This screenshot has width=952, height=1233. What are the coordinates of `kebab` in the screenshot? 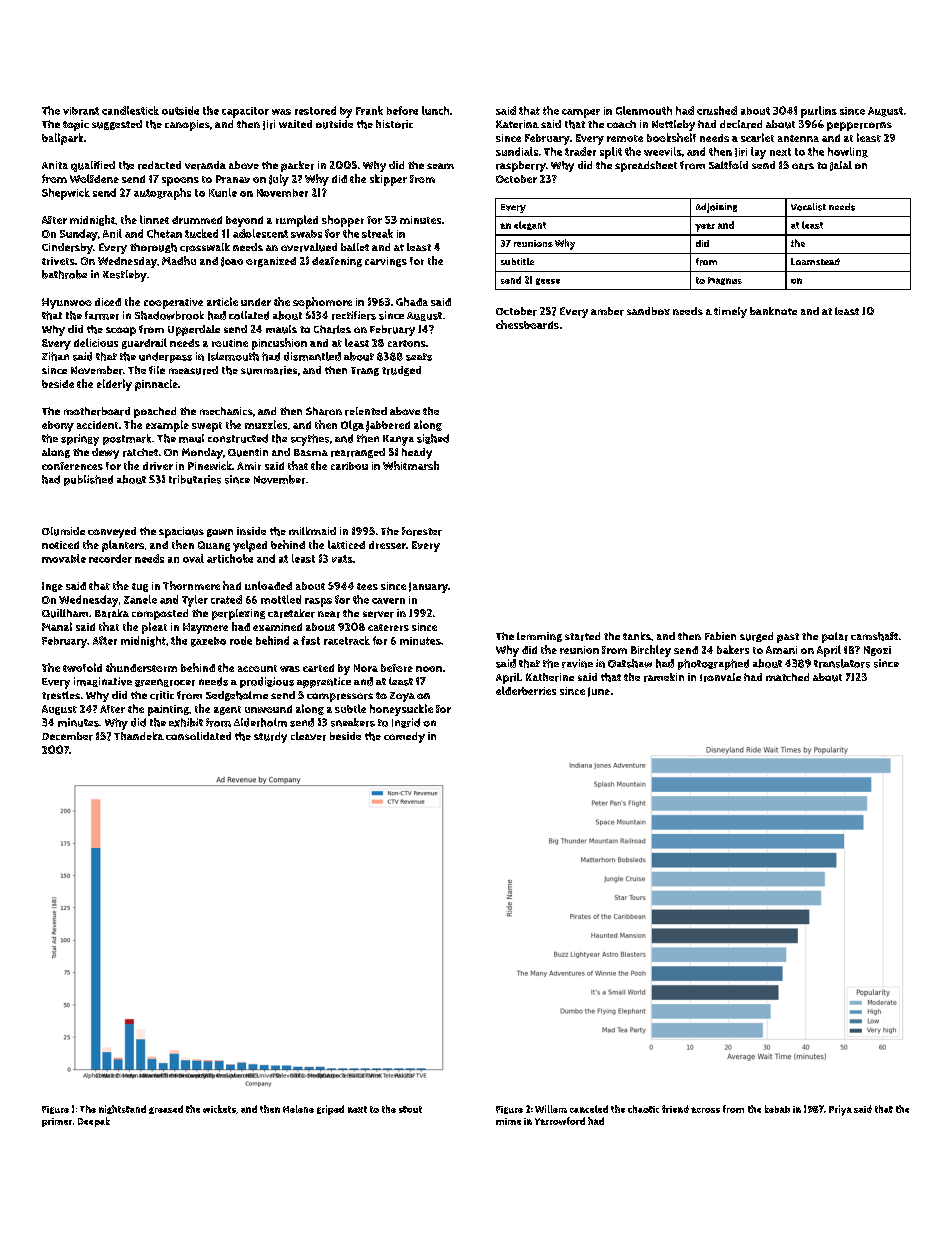 It's located at (777, 1109).
